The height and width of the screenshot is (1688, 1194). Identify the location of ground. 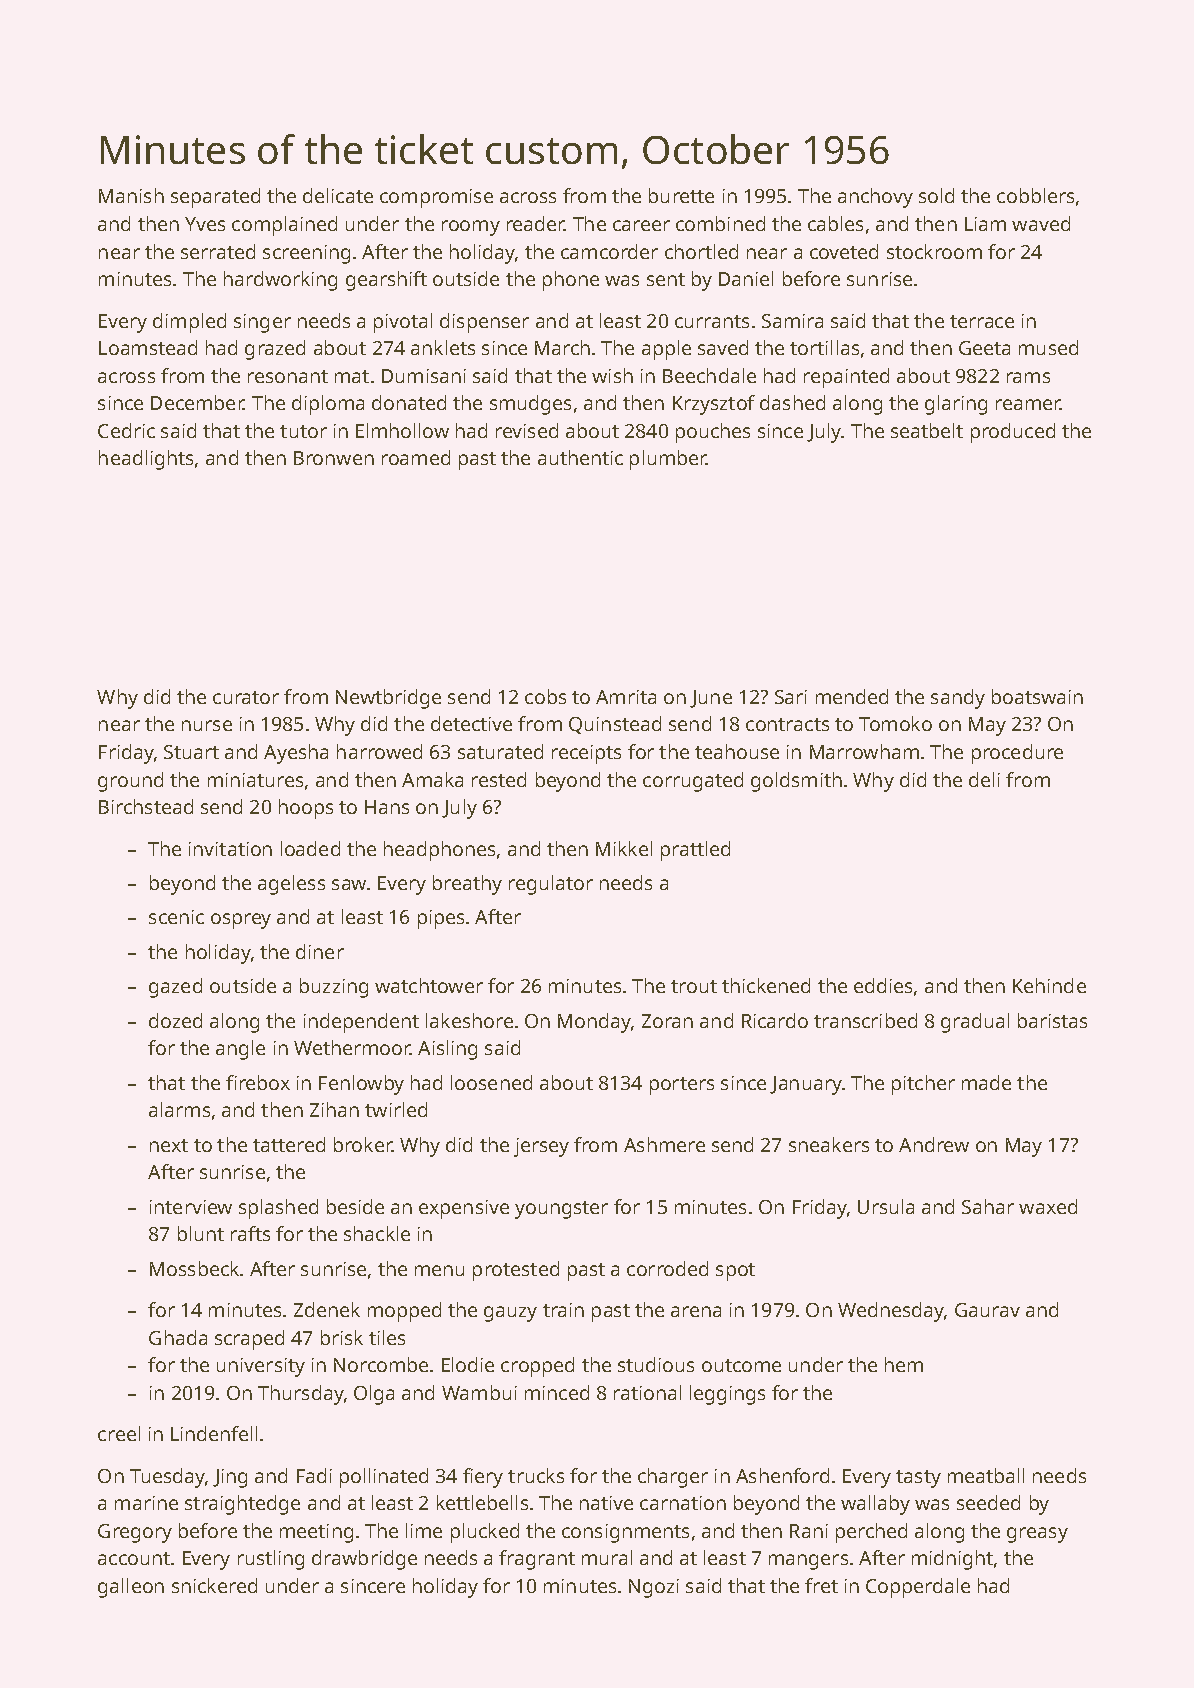
(130, 782).
